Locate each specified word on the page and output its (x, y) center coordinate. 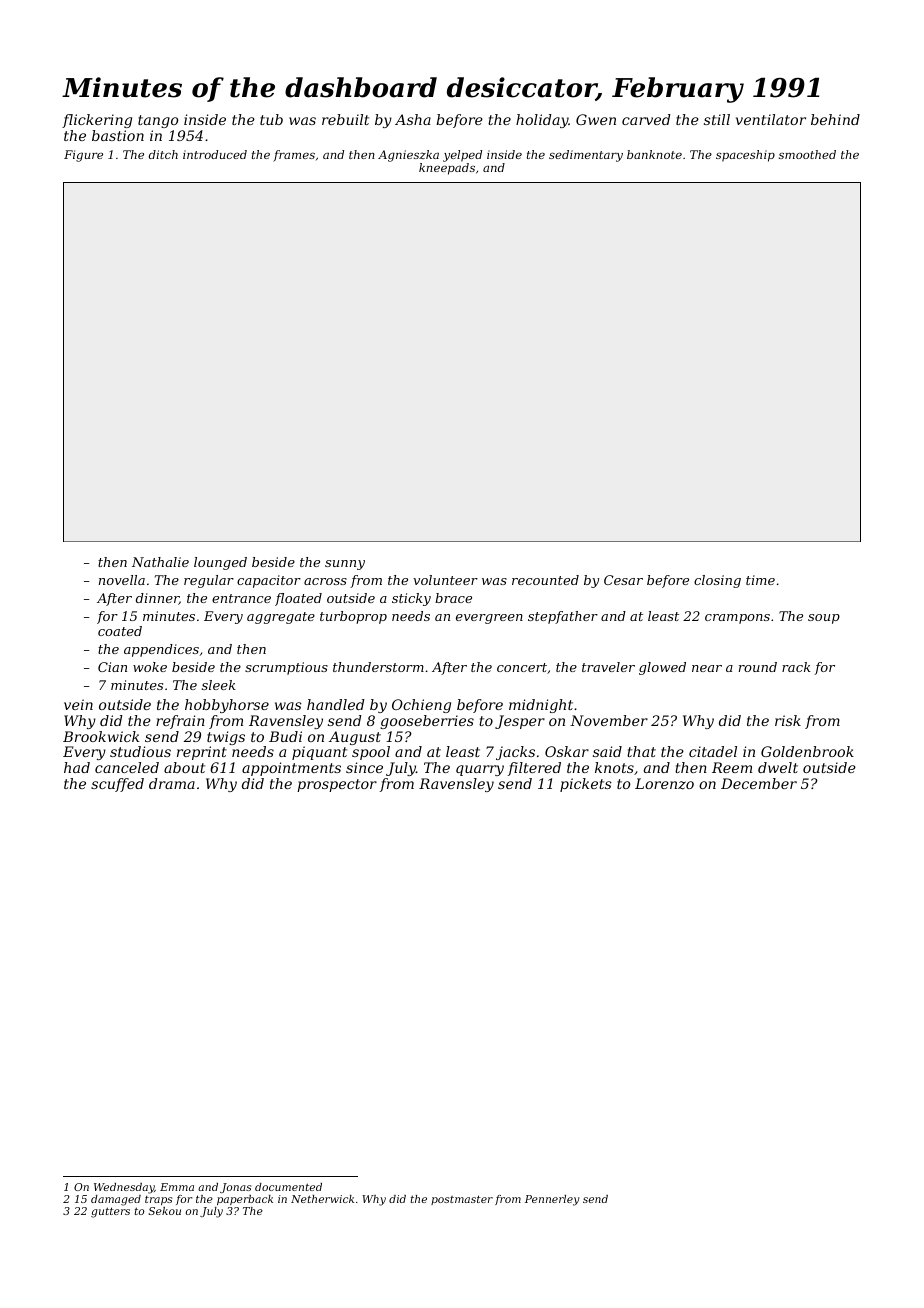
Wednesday (124, 1188)
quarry (480, 770)
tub (271, 119)
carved (646, 119)
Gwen (596, 119)
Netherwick (322, 1199)
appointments (291, 769)
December (759, 783)
